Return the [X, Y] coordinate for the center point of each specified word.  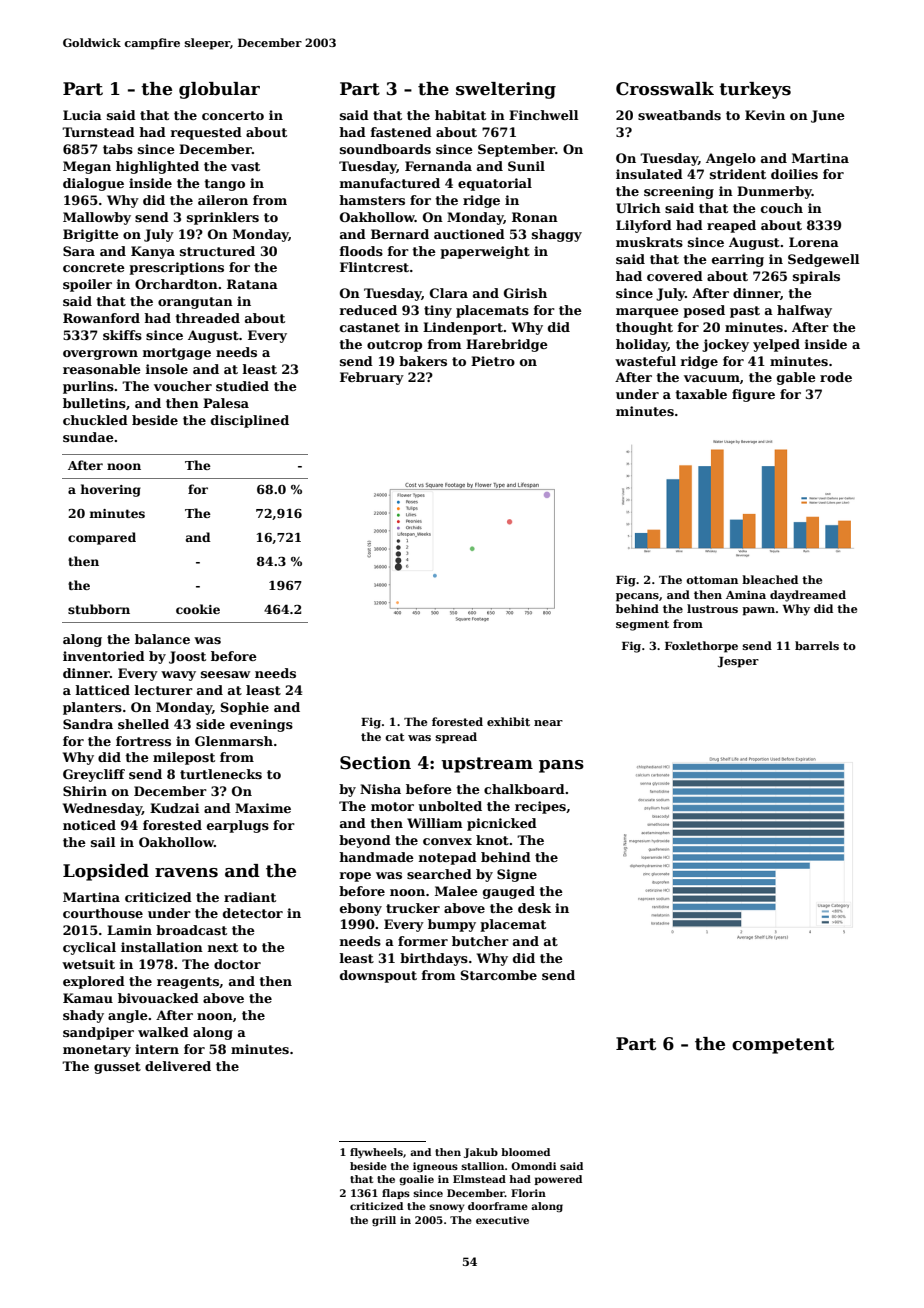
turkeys [755, 90]
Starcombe [499, 975]
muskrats [649, 242]
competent [783, 1046]
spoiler [87, 285]
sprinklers [223, 218]
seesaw [225, 674]
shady [83, 1016]
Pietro [493, 361]
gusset [117, 1068]
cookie [198, 609]
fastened [401, 132]
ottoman [712, 580]
